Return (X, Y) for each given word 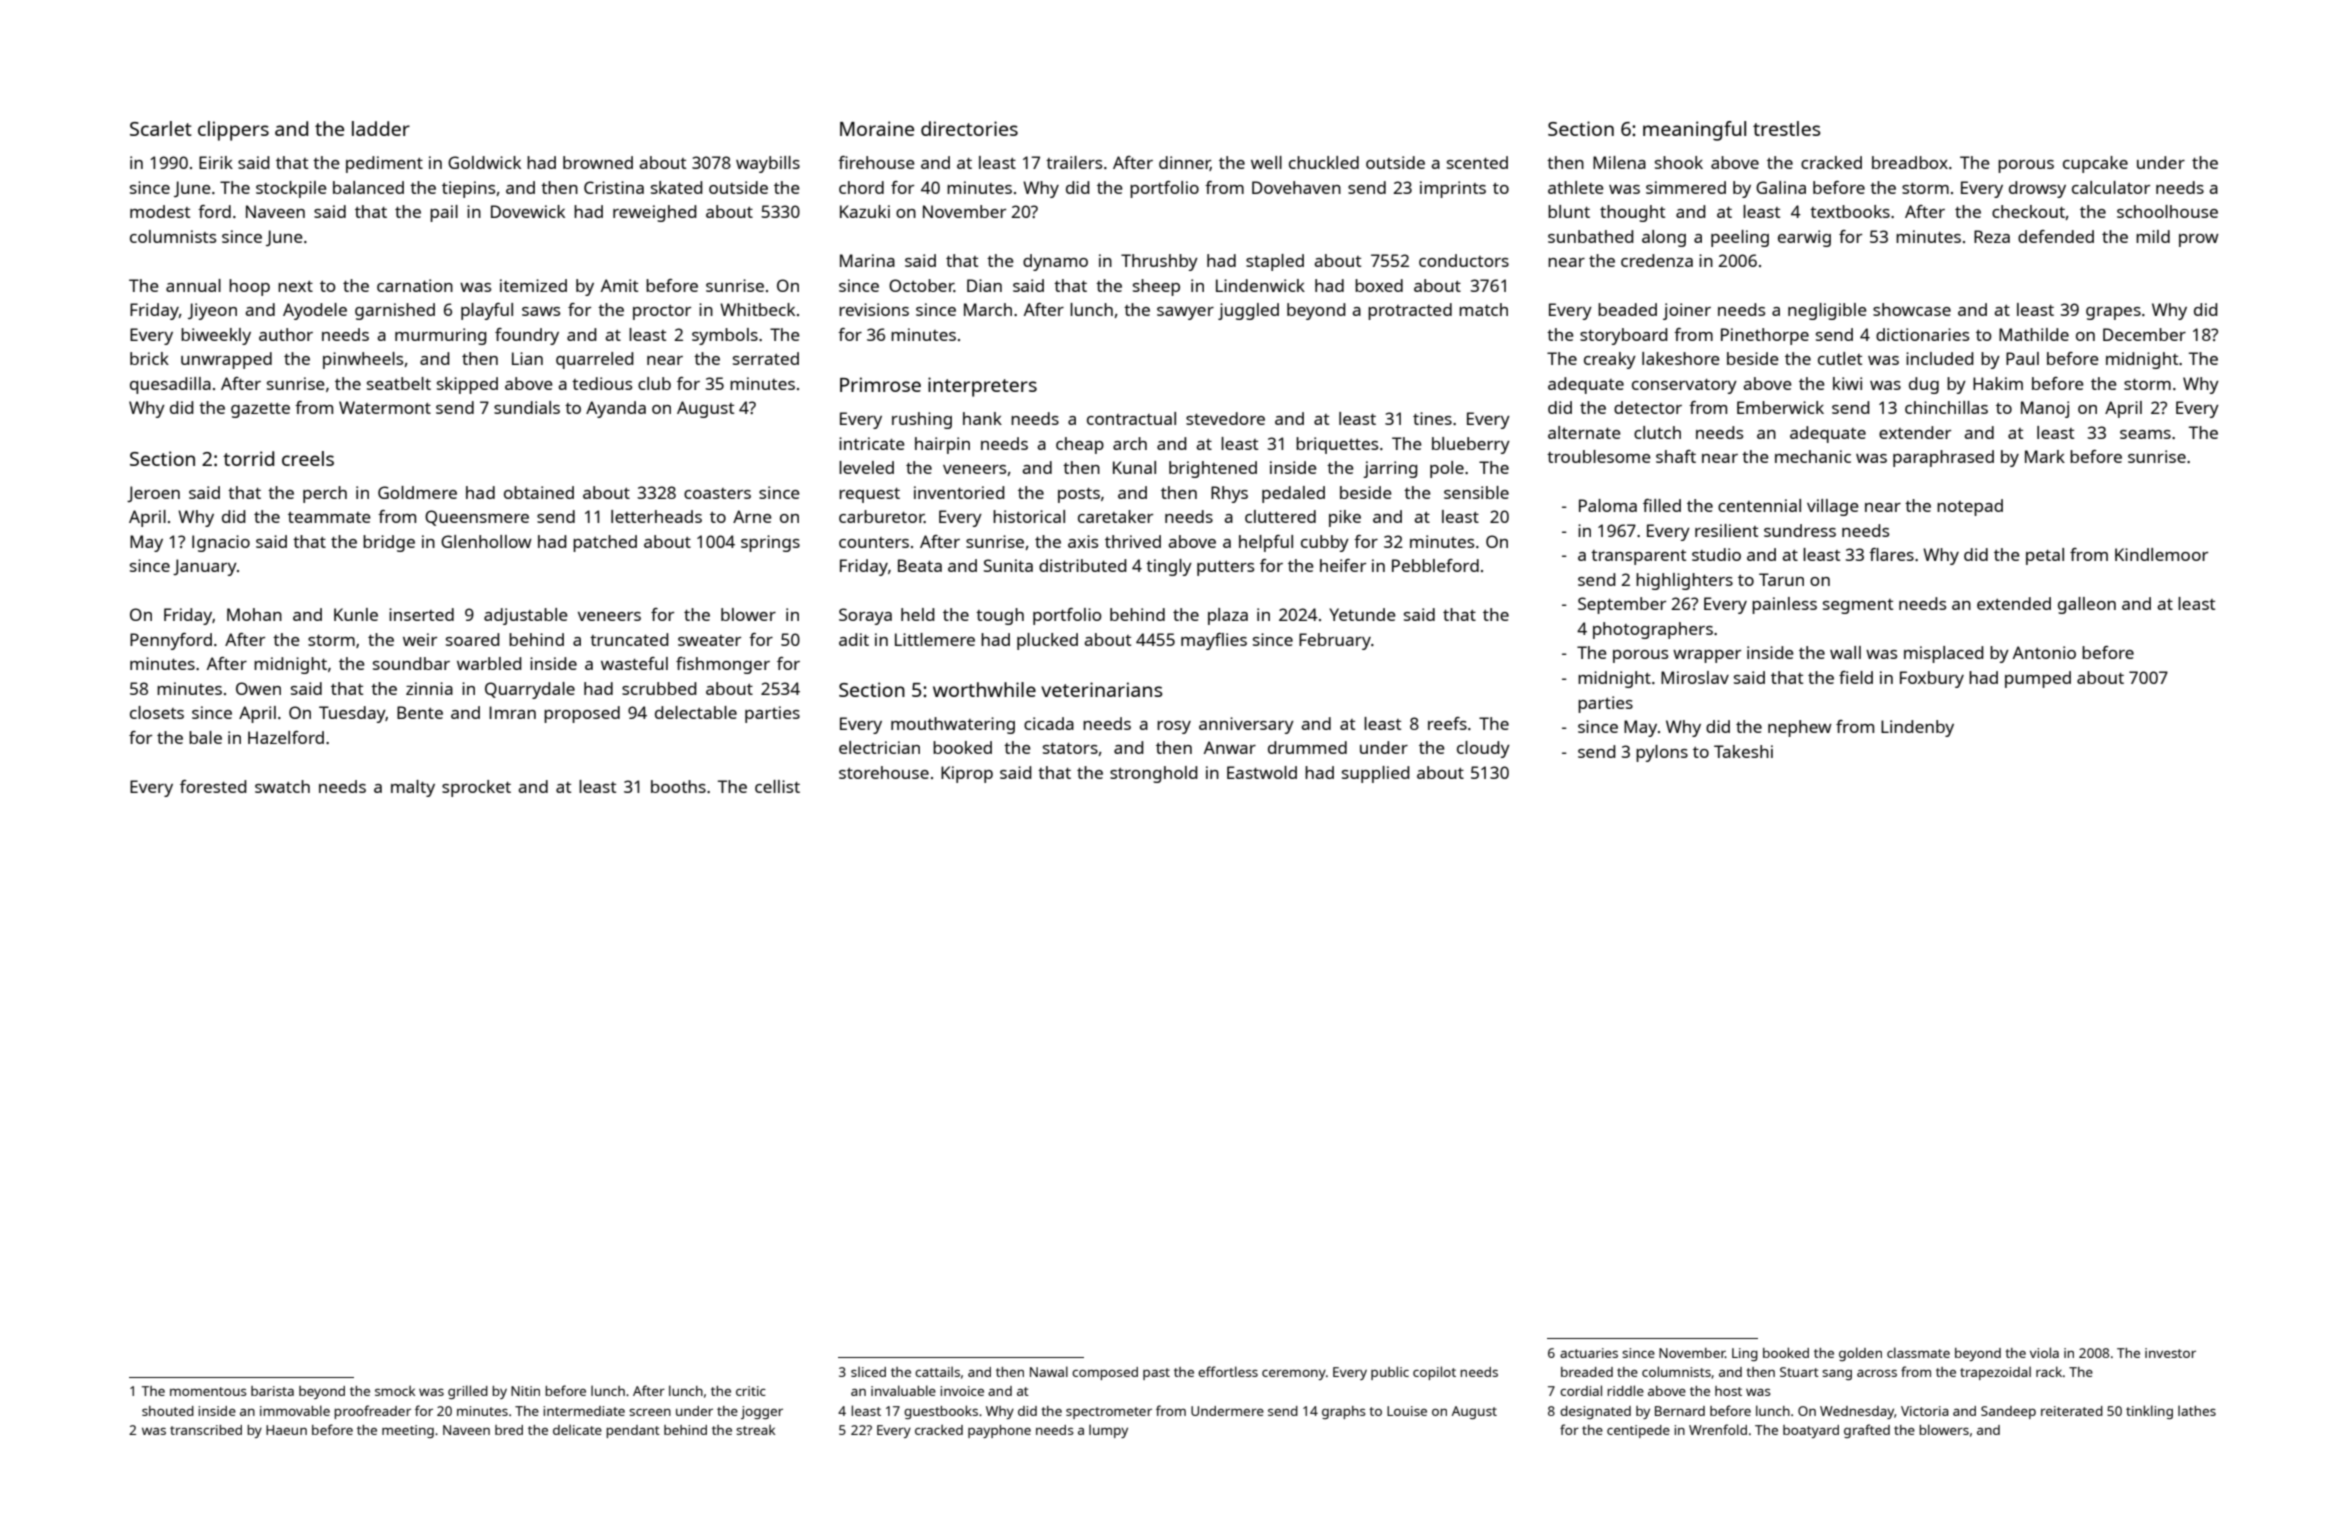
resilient (1726, 530)
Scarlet (161, 128)
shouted (168, 1411)
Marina (867, 260)
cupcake (2095, 164)
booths (678, 786)
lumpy (1108, 1431)
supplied (1376, 774)
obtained (539, 492)
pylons (1662, 753)
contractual (1131, 418)
